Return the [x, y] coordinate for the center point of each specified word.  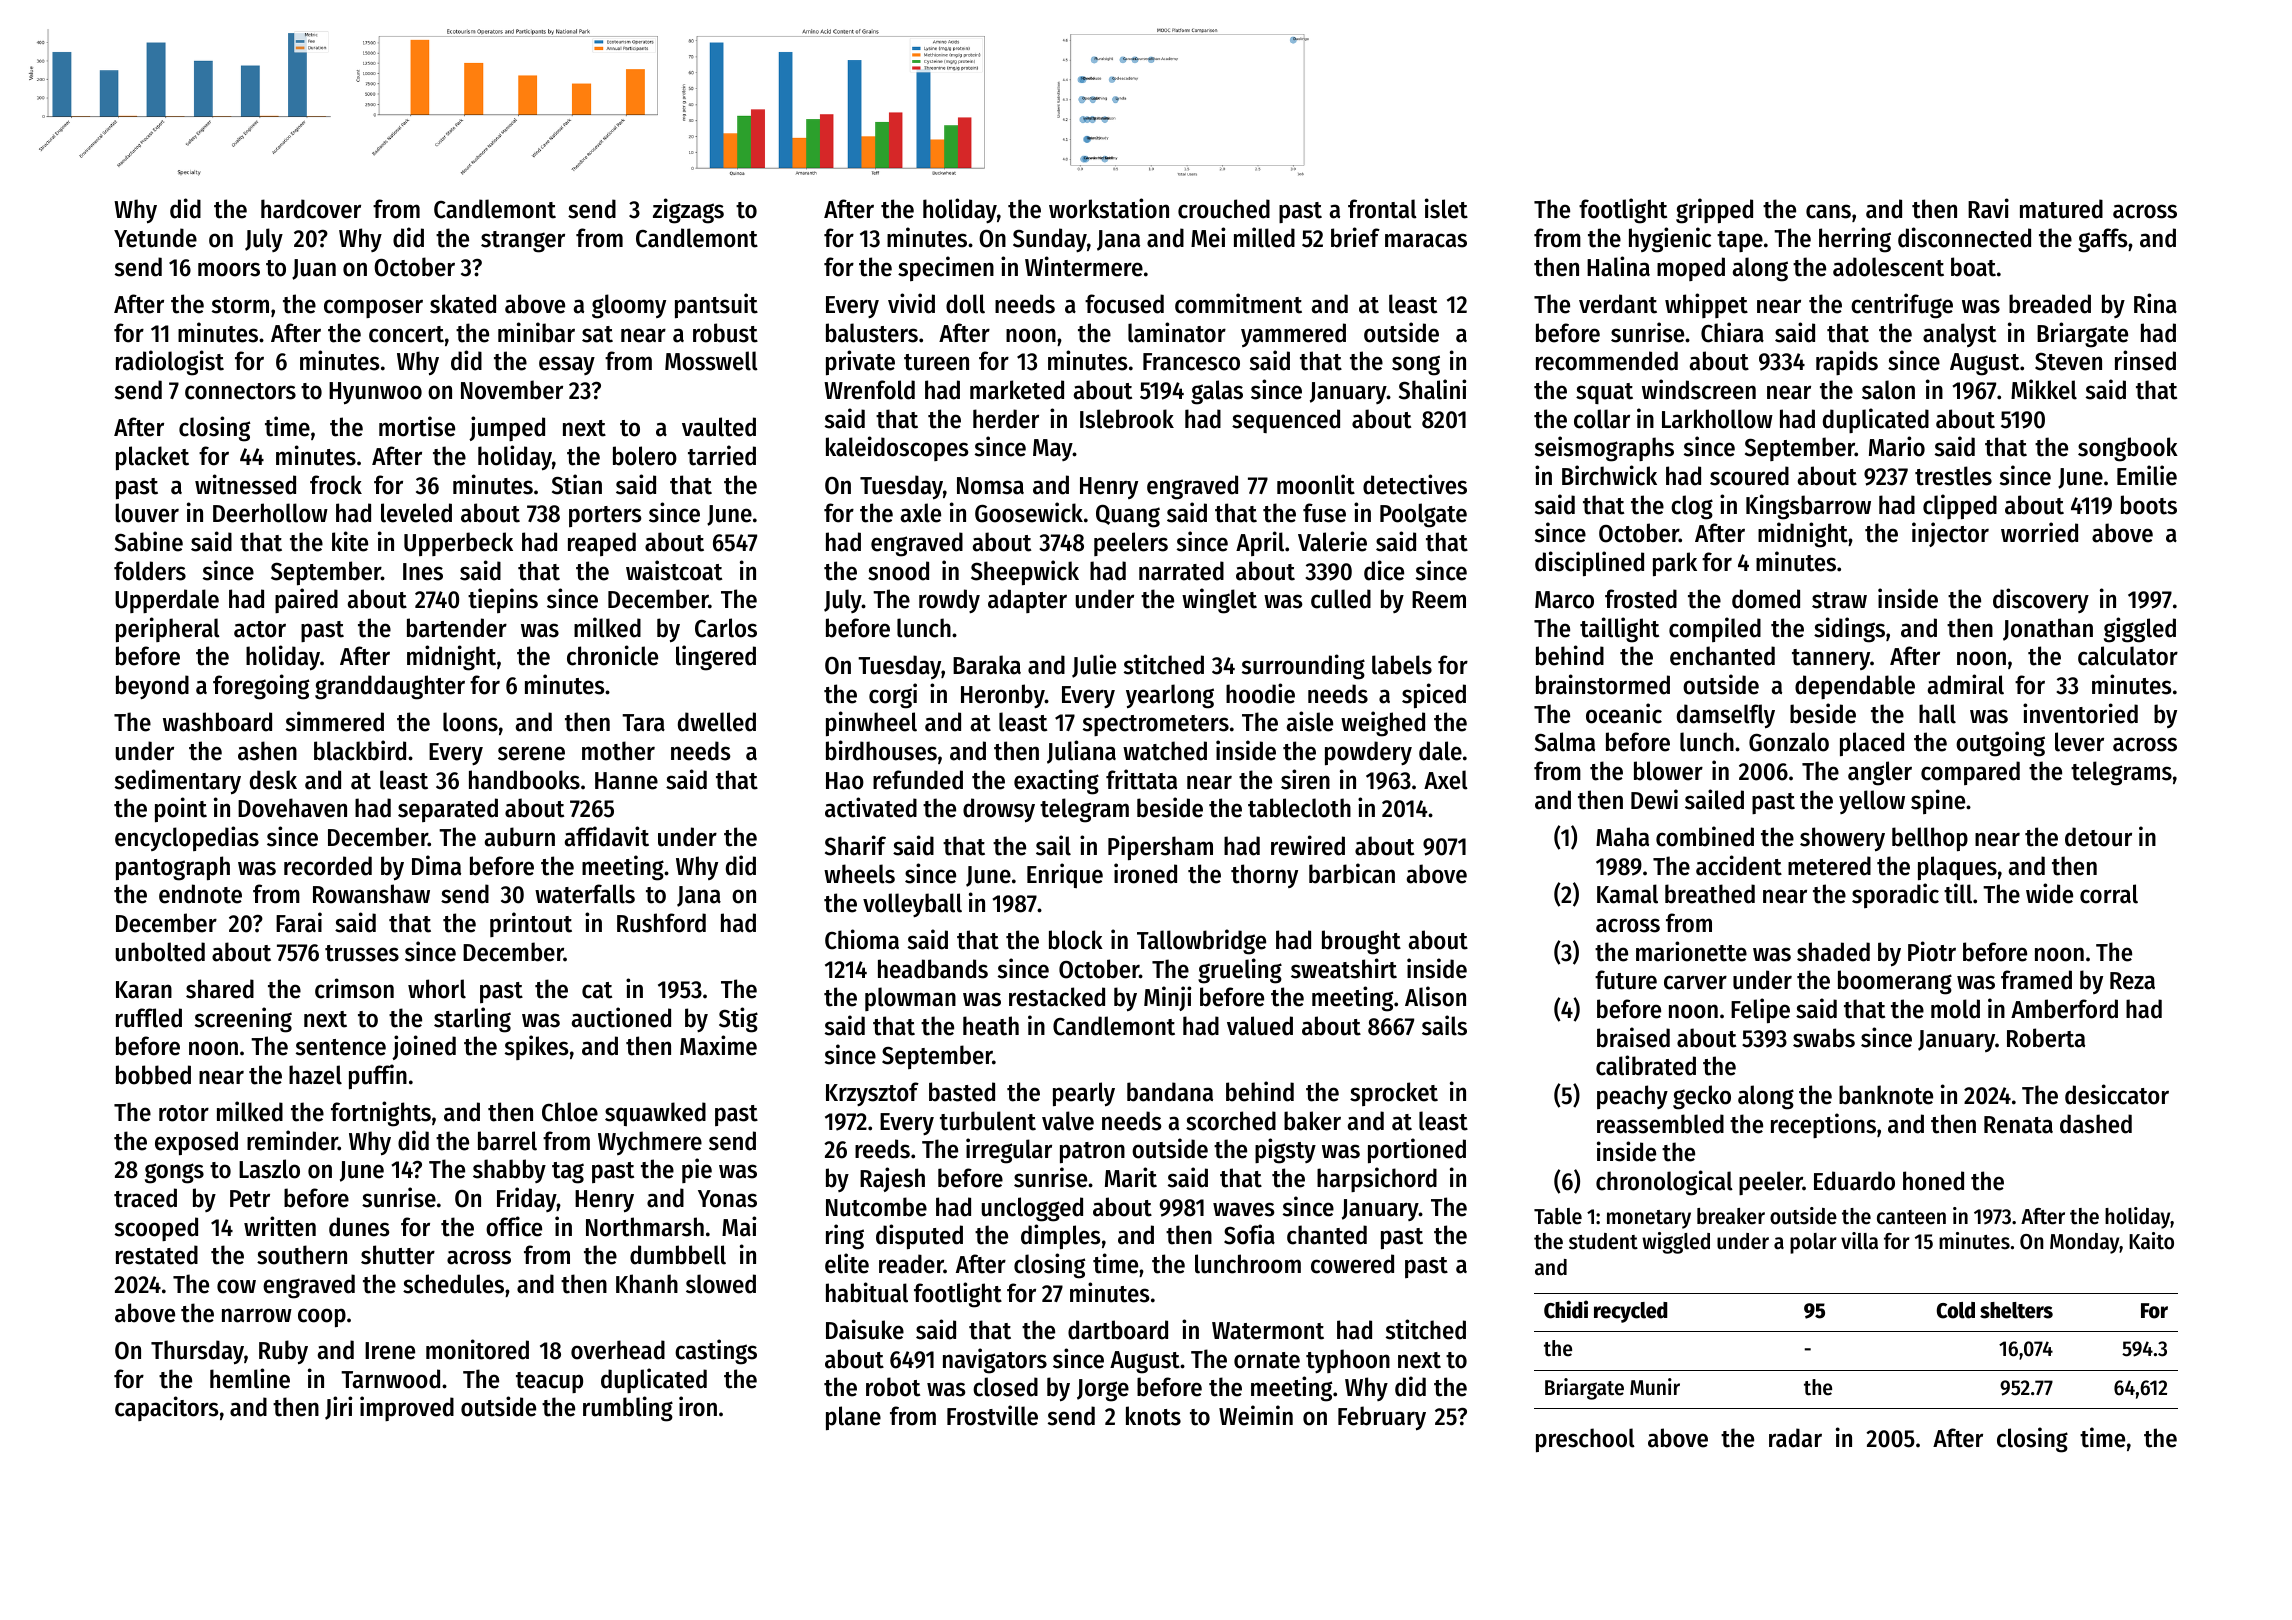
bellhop [1930, 839]
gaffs [2103, 240]
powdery [1368, 753]
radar [1795, 1438]
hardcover [311, 209]
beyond [152, 687]
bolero [645, 456]
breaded [2050, 304]
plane [853, 1418]
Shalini [1432, 389]
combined [1705, 836]
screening [243, 1020]
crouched [1224, 209]
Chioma [862, 939]
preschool [1585, 1440]
